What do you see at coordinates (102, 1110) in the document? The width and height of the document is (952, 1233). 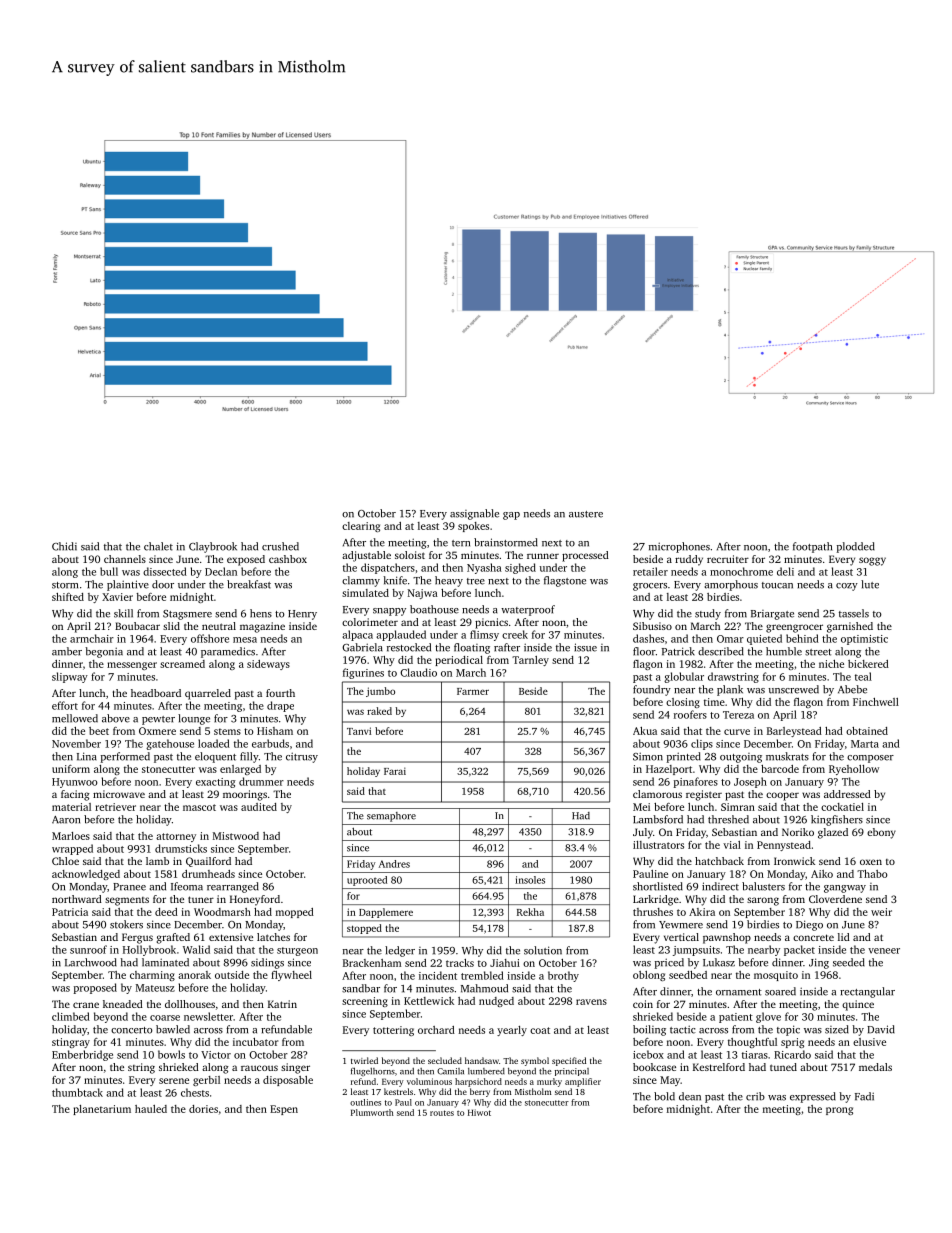 I see `planetarium` at bounding box center [102, 1110].
